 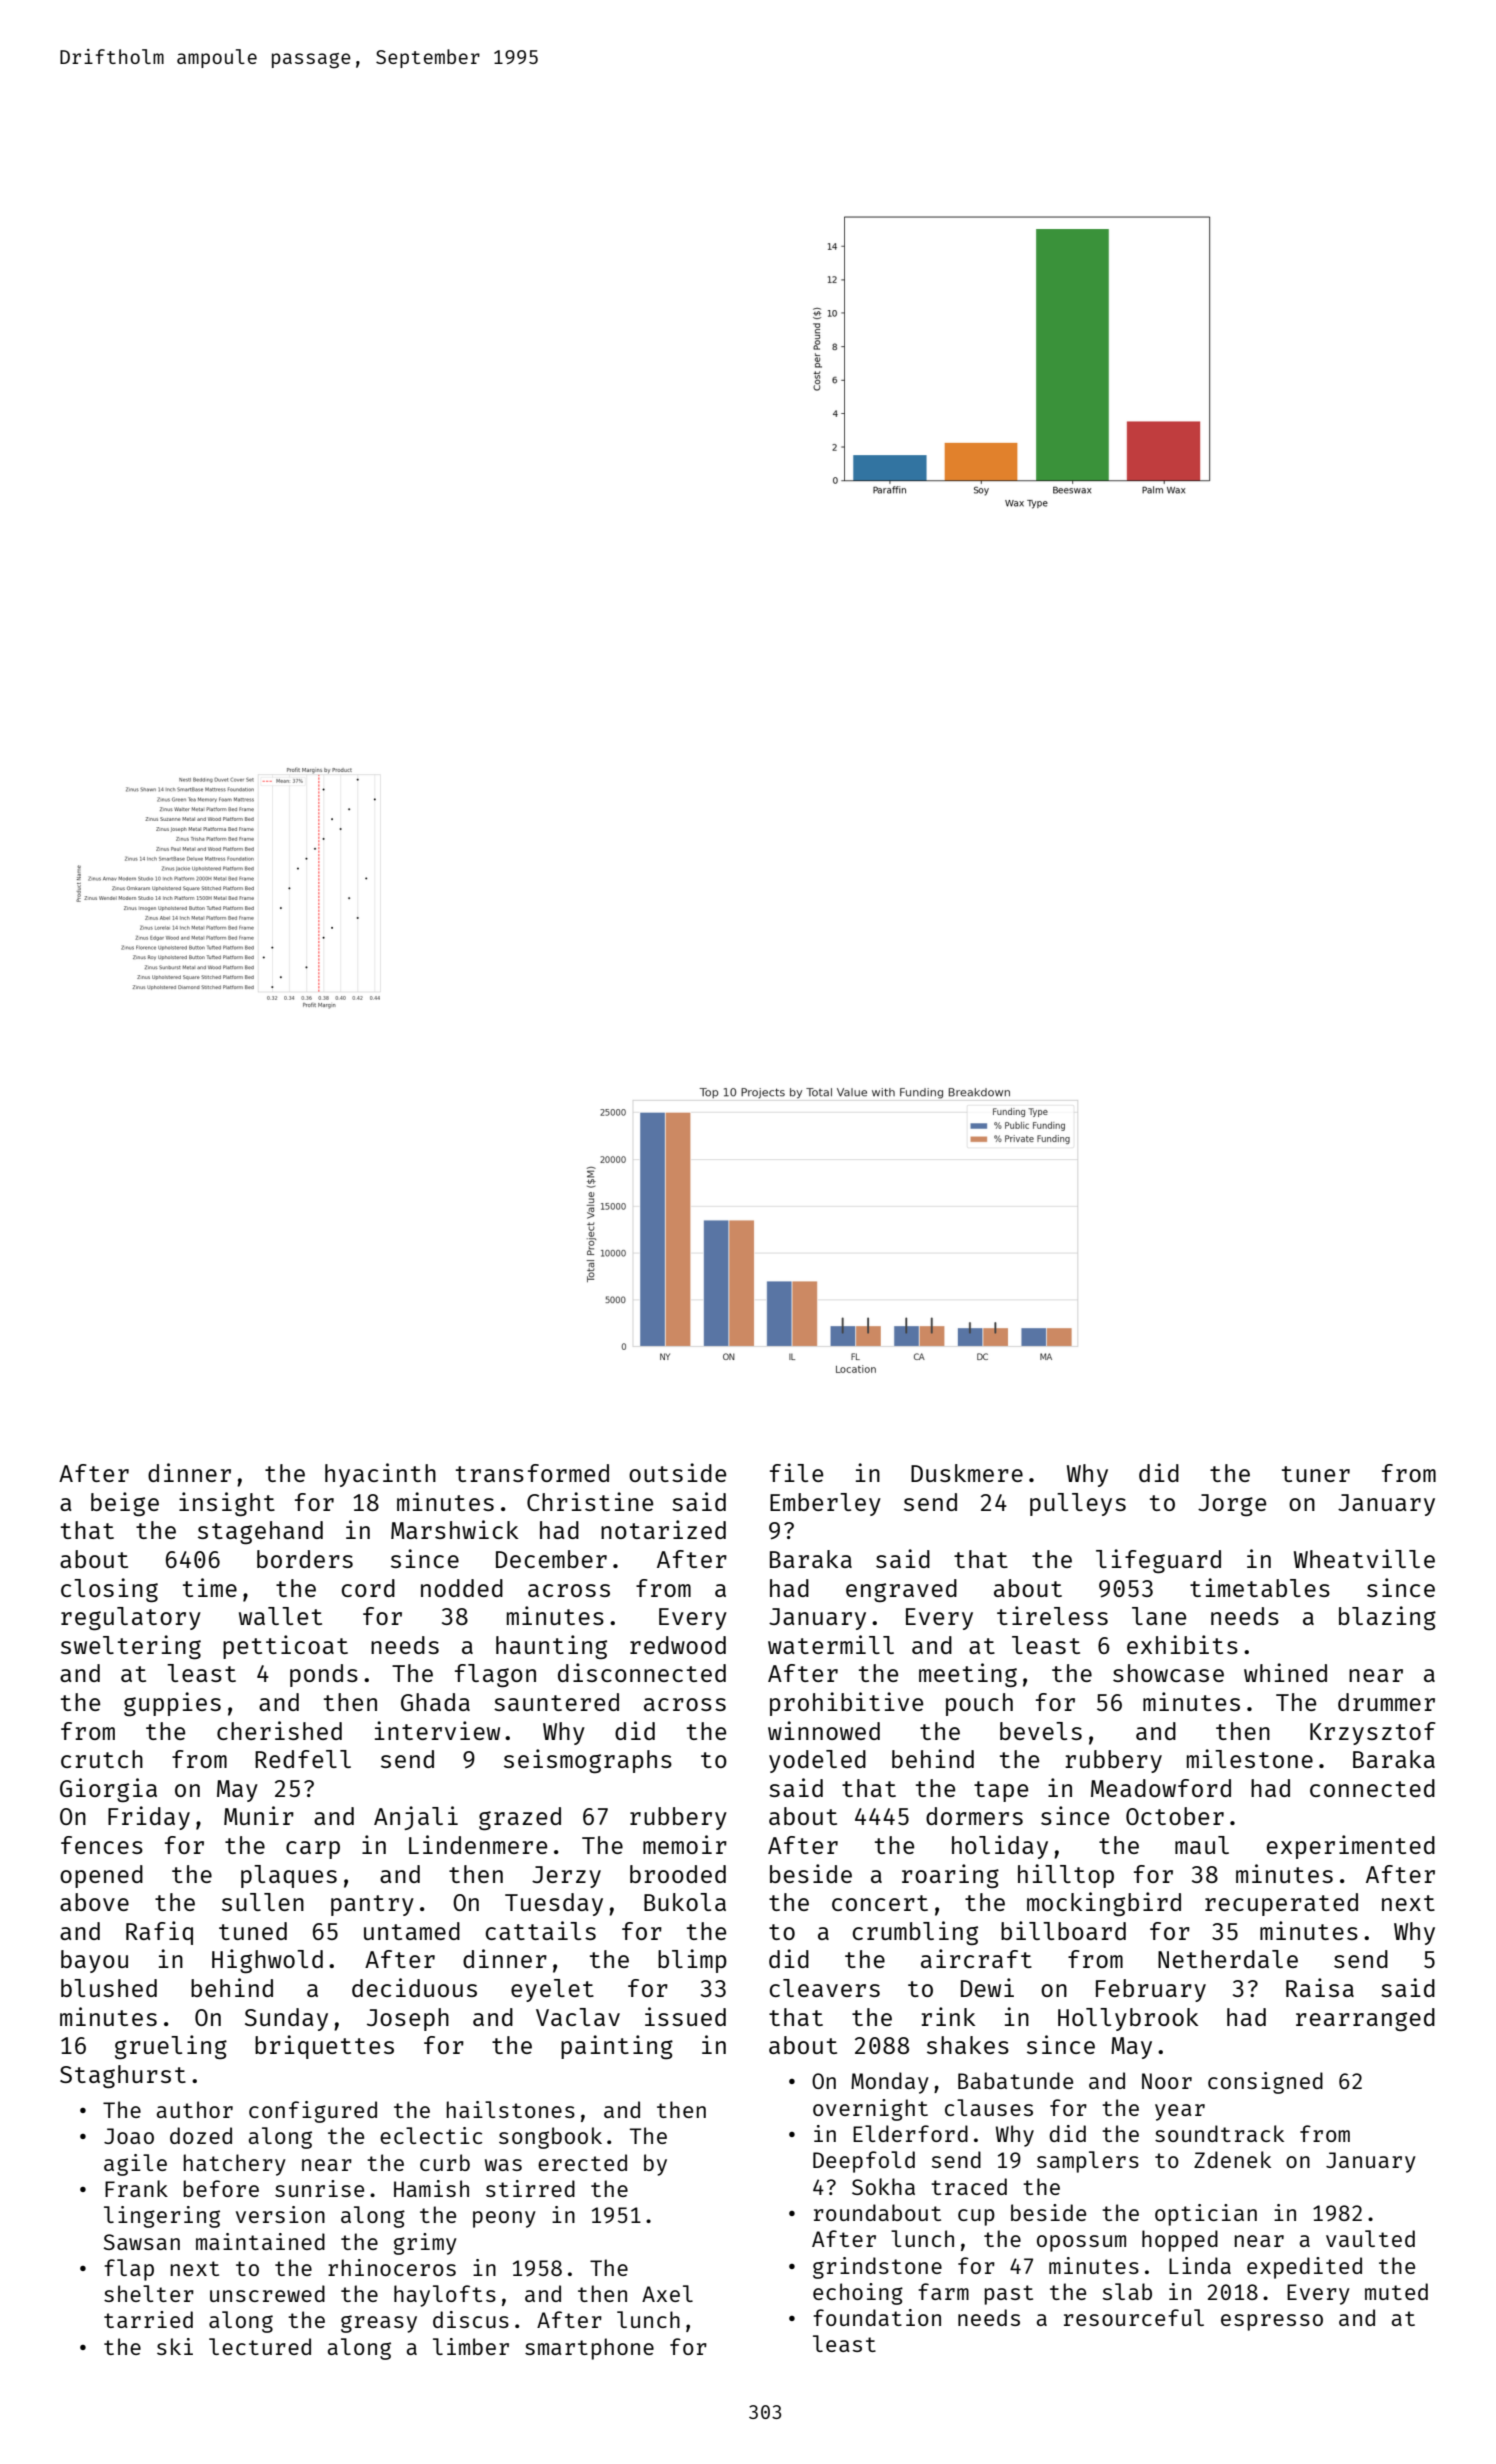 I want to click on Hollybrook, so click(x=1128, y=2019).
